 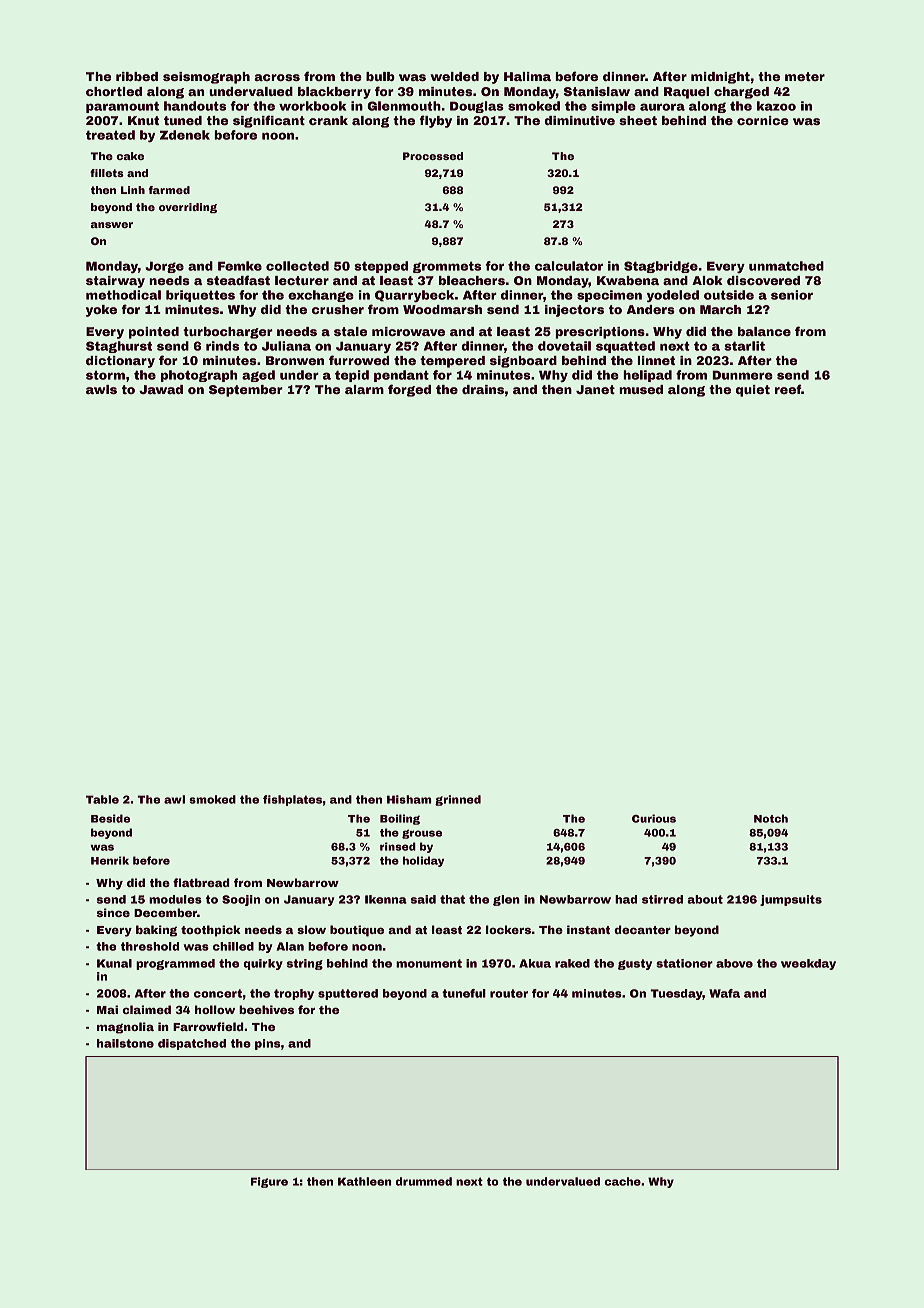 I want to click on weekday, so click(x=808, y=964).
